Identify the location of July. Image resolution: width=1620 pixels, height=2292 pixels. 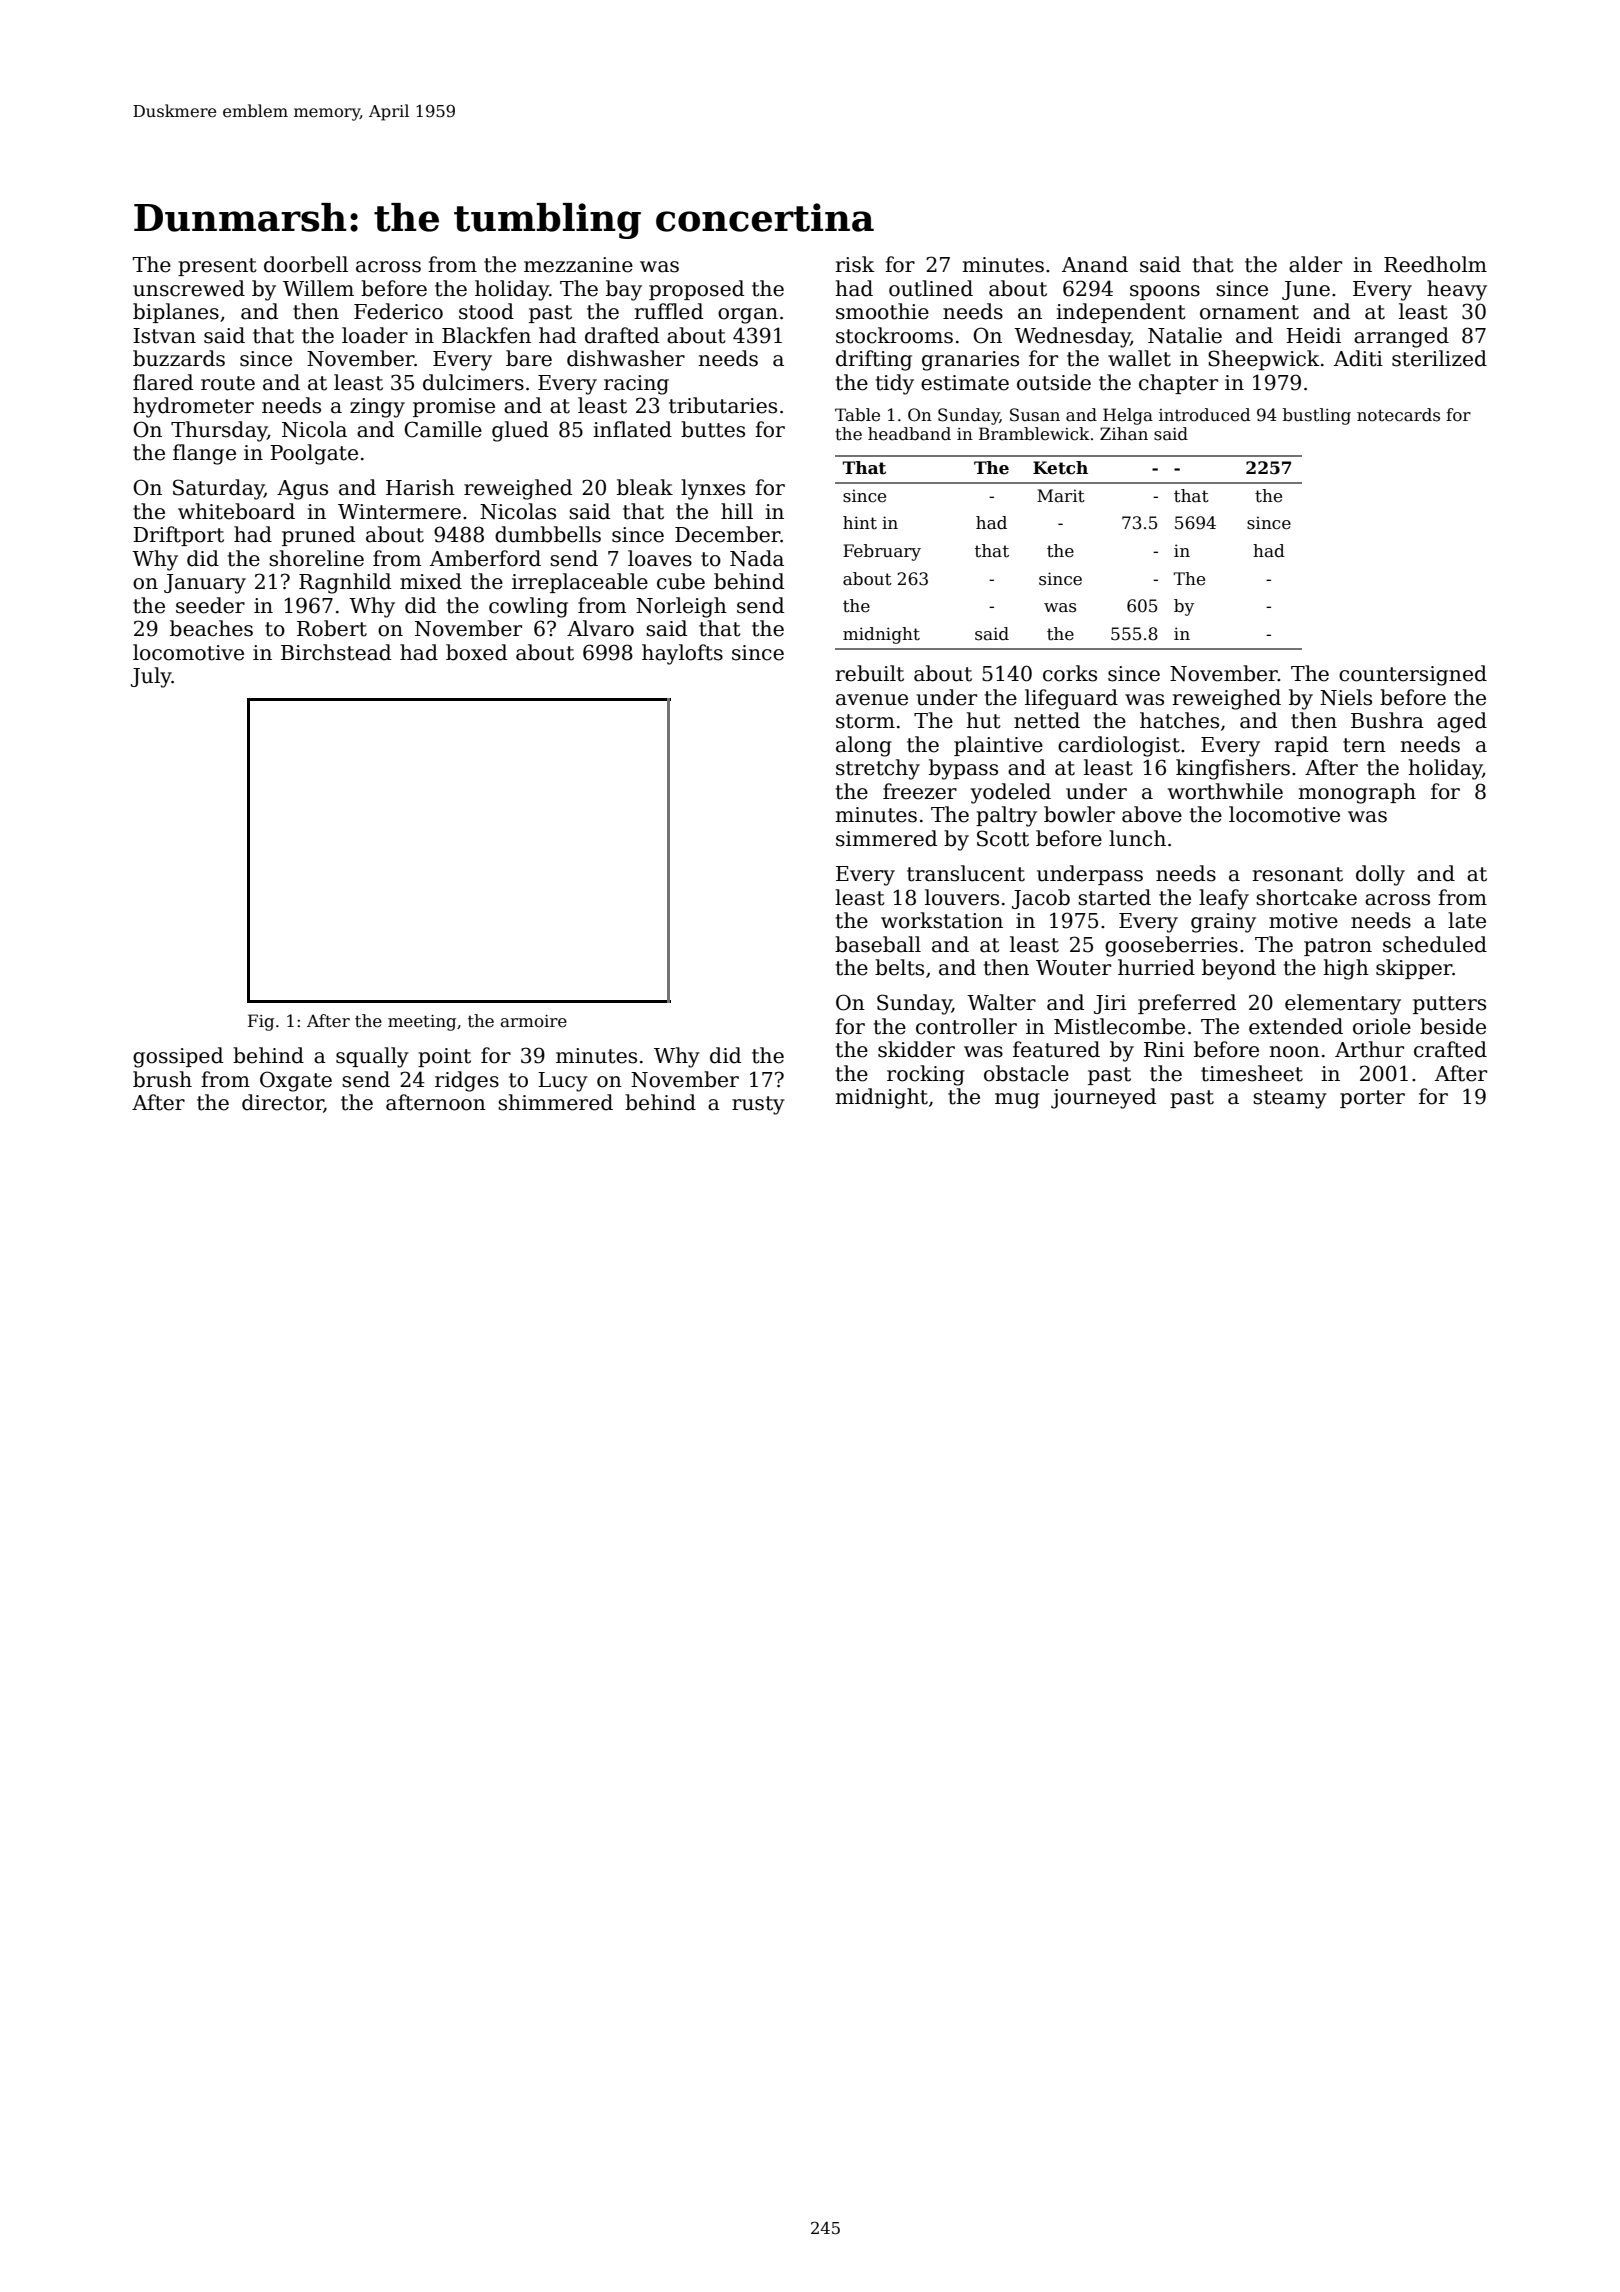
(151, 677).
